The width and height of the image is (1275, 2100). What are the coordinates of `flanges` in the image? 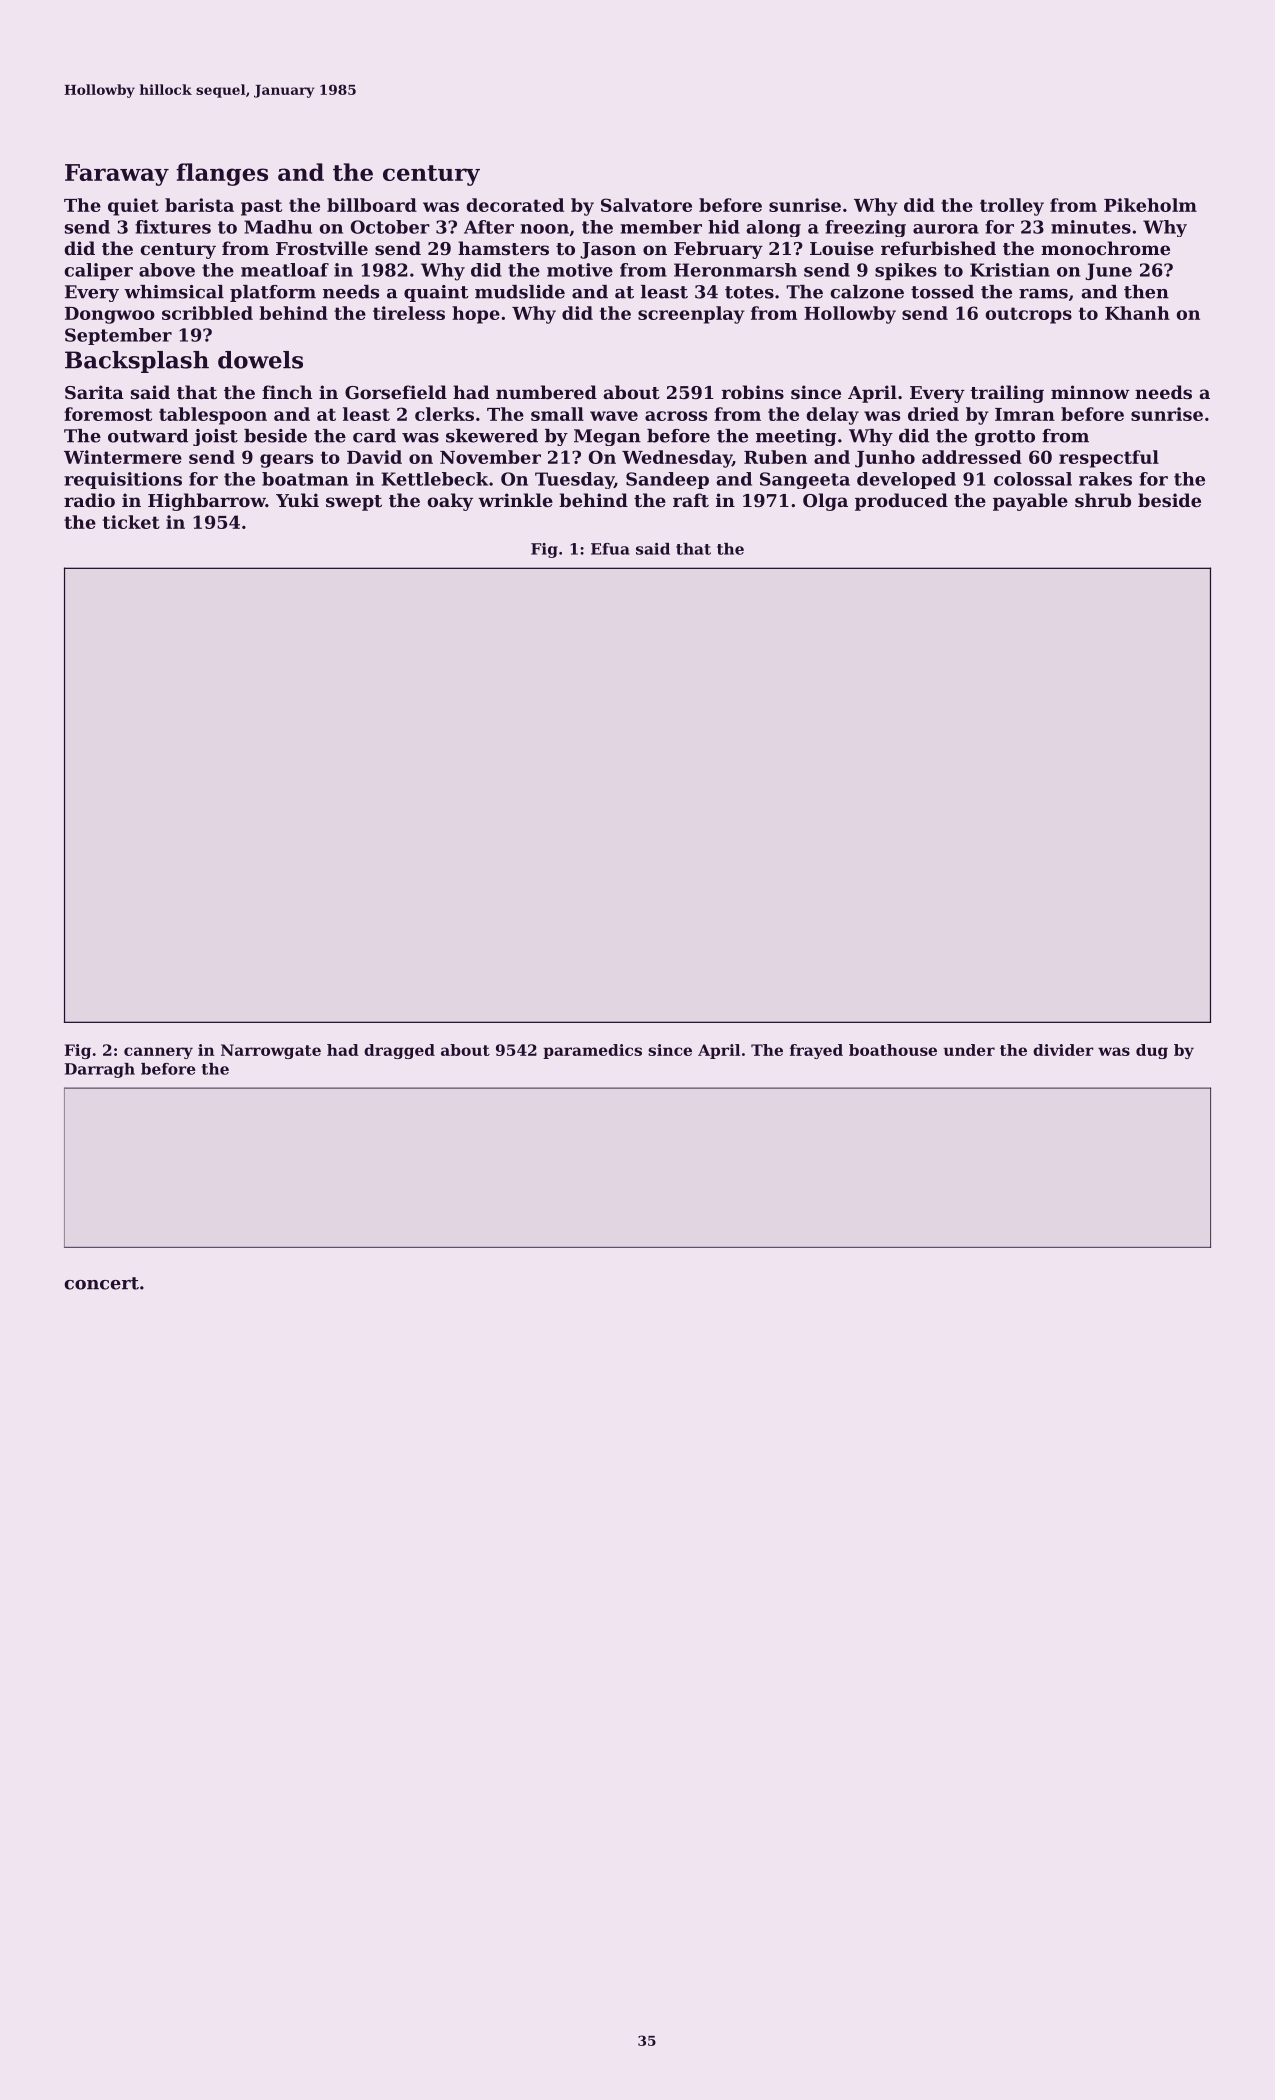 It's located at (222, 174).
